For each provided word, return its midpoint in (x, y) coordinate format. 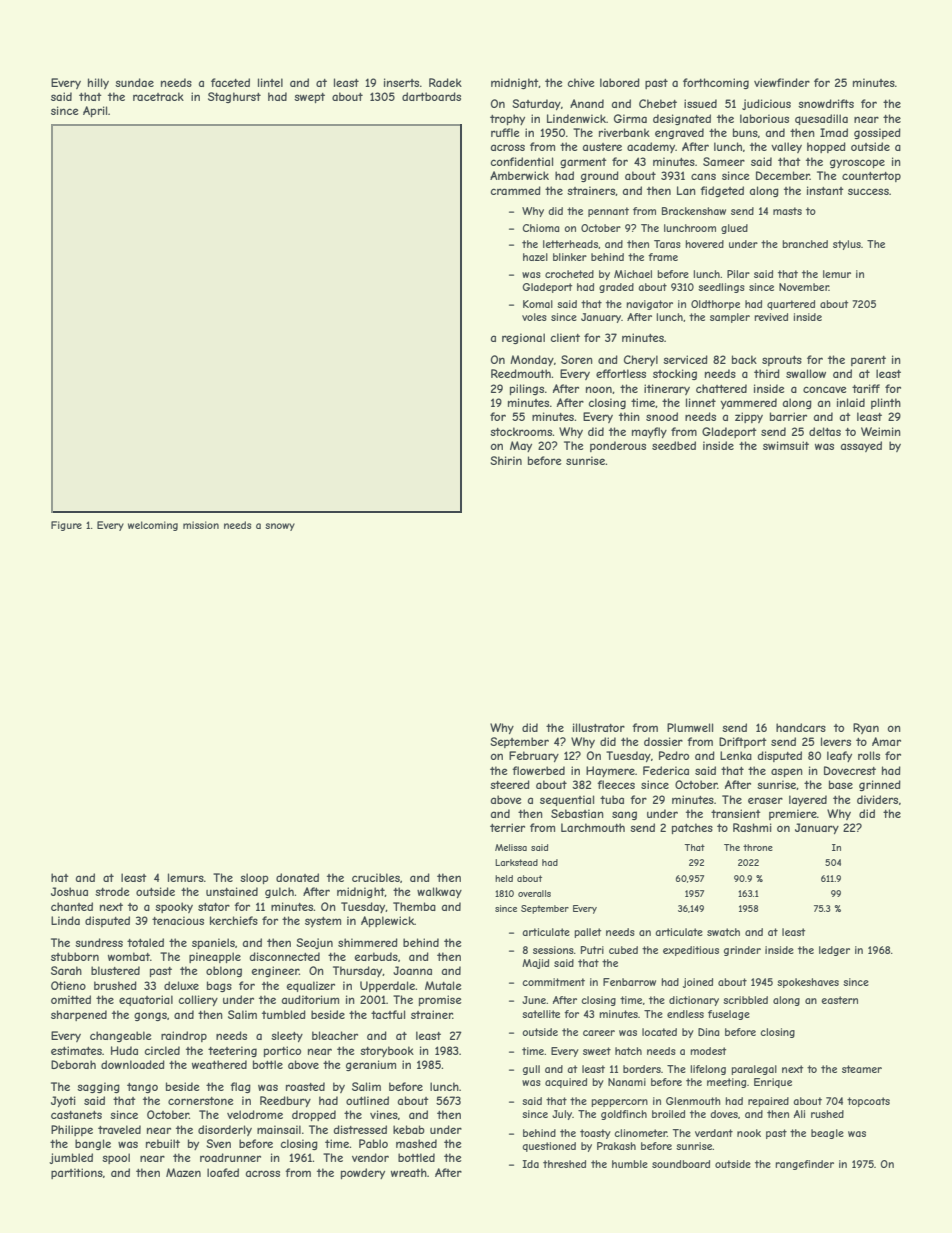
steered (510, 784)
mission (201, 525)
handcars (801, 727)
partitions (77, 1173)
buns (745, 132)
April (95, 111)
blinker (570, 257)
